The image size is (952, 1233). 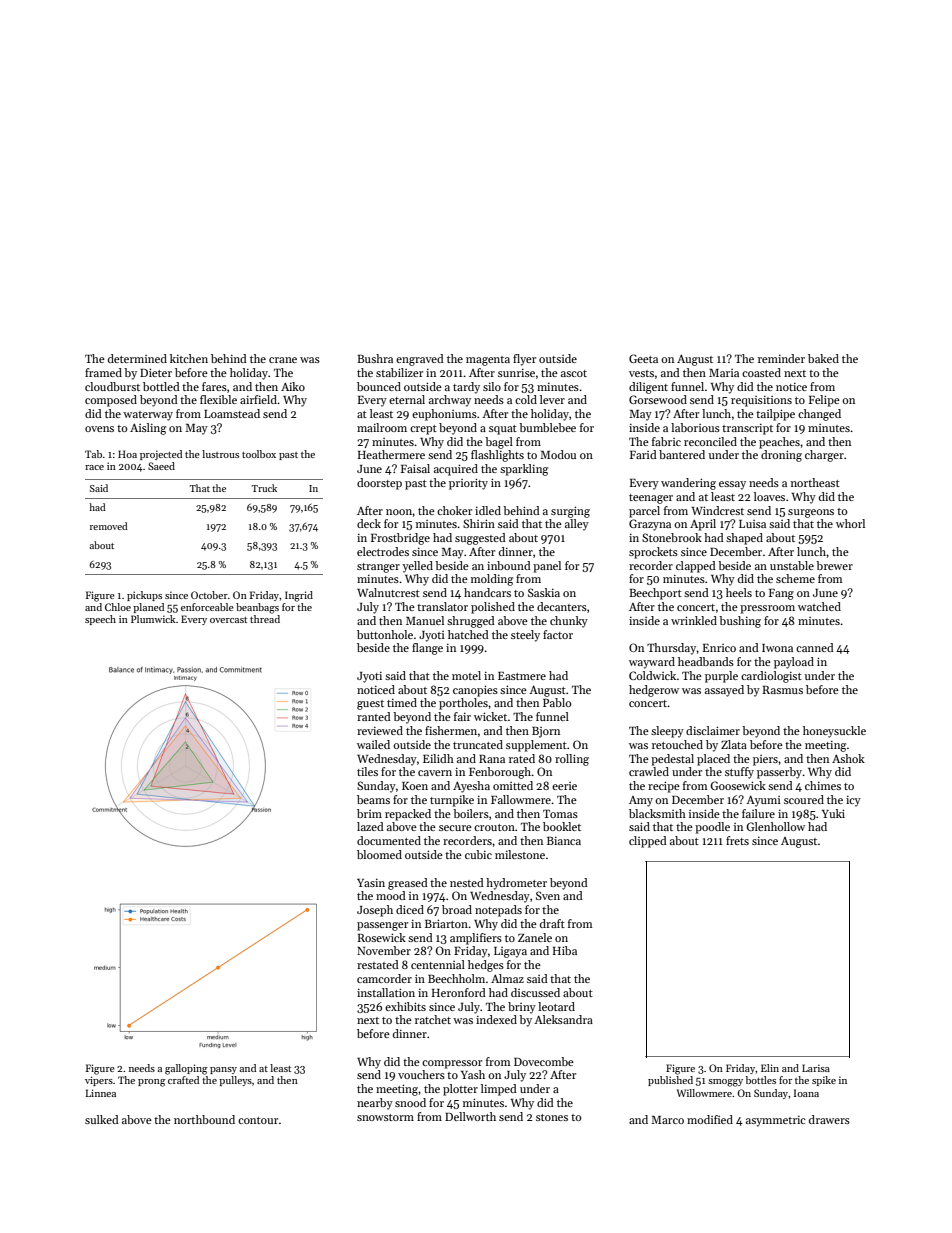 I want to click on vipers, so click(x=99, y=1081).
